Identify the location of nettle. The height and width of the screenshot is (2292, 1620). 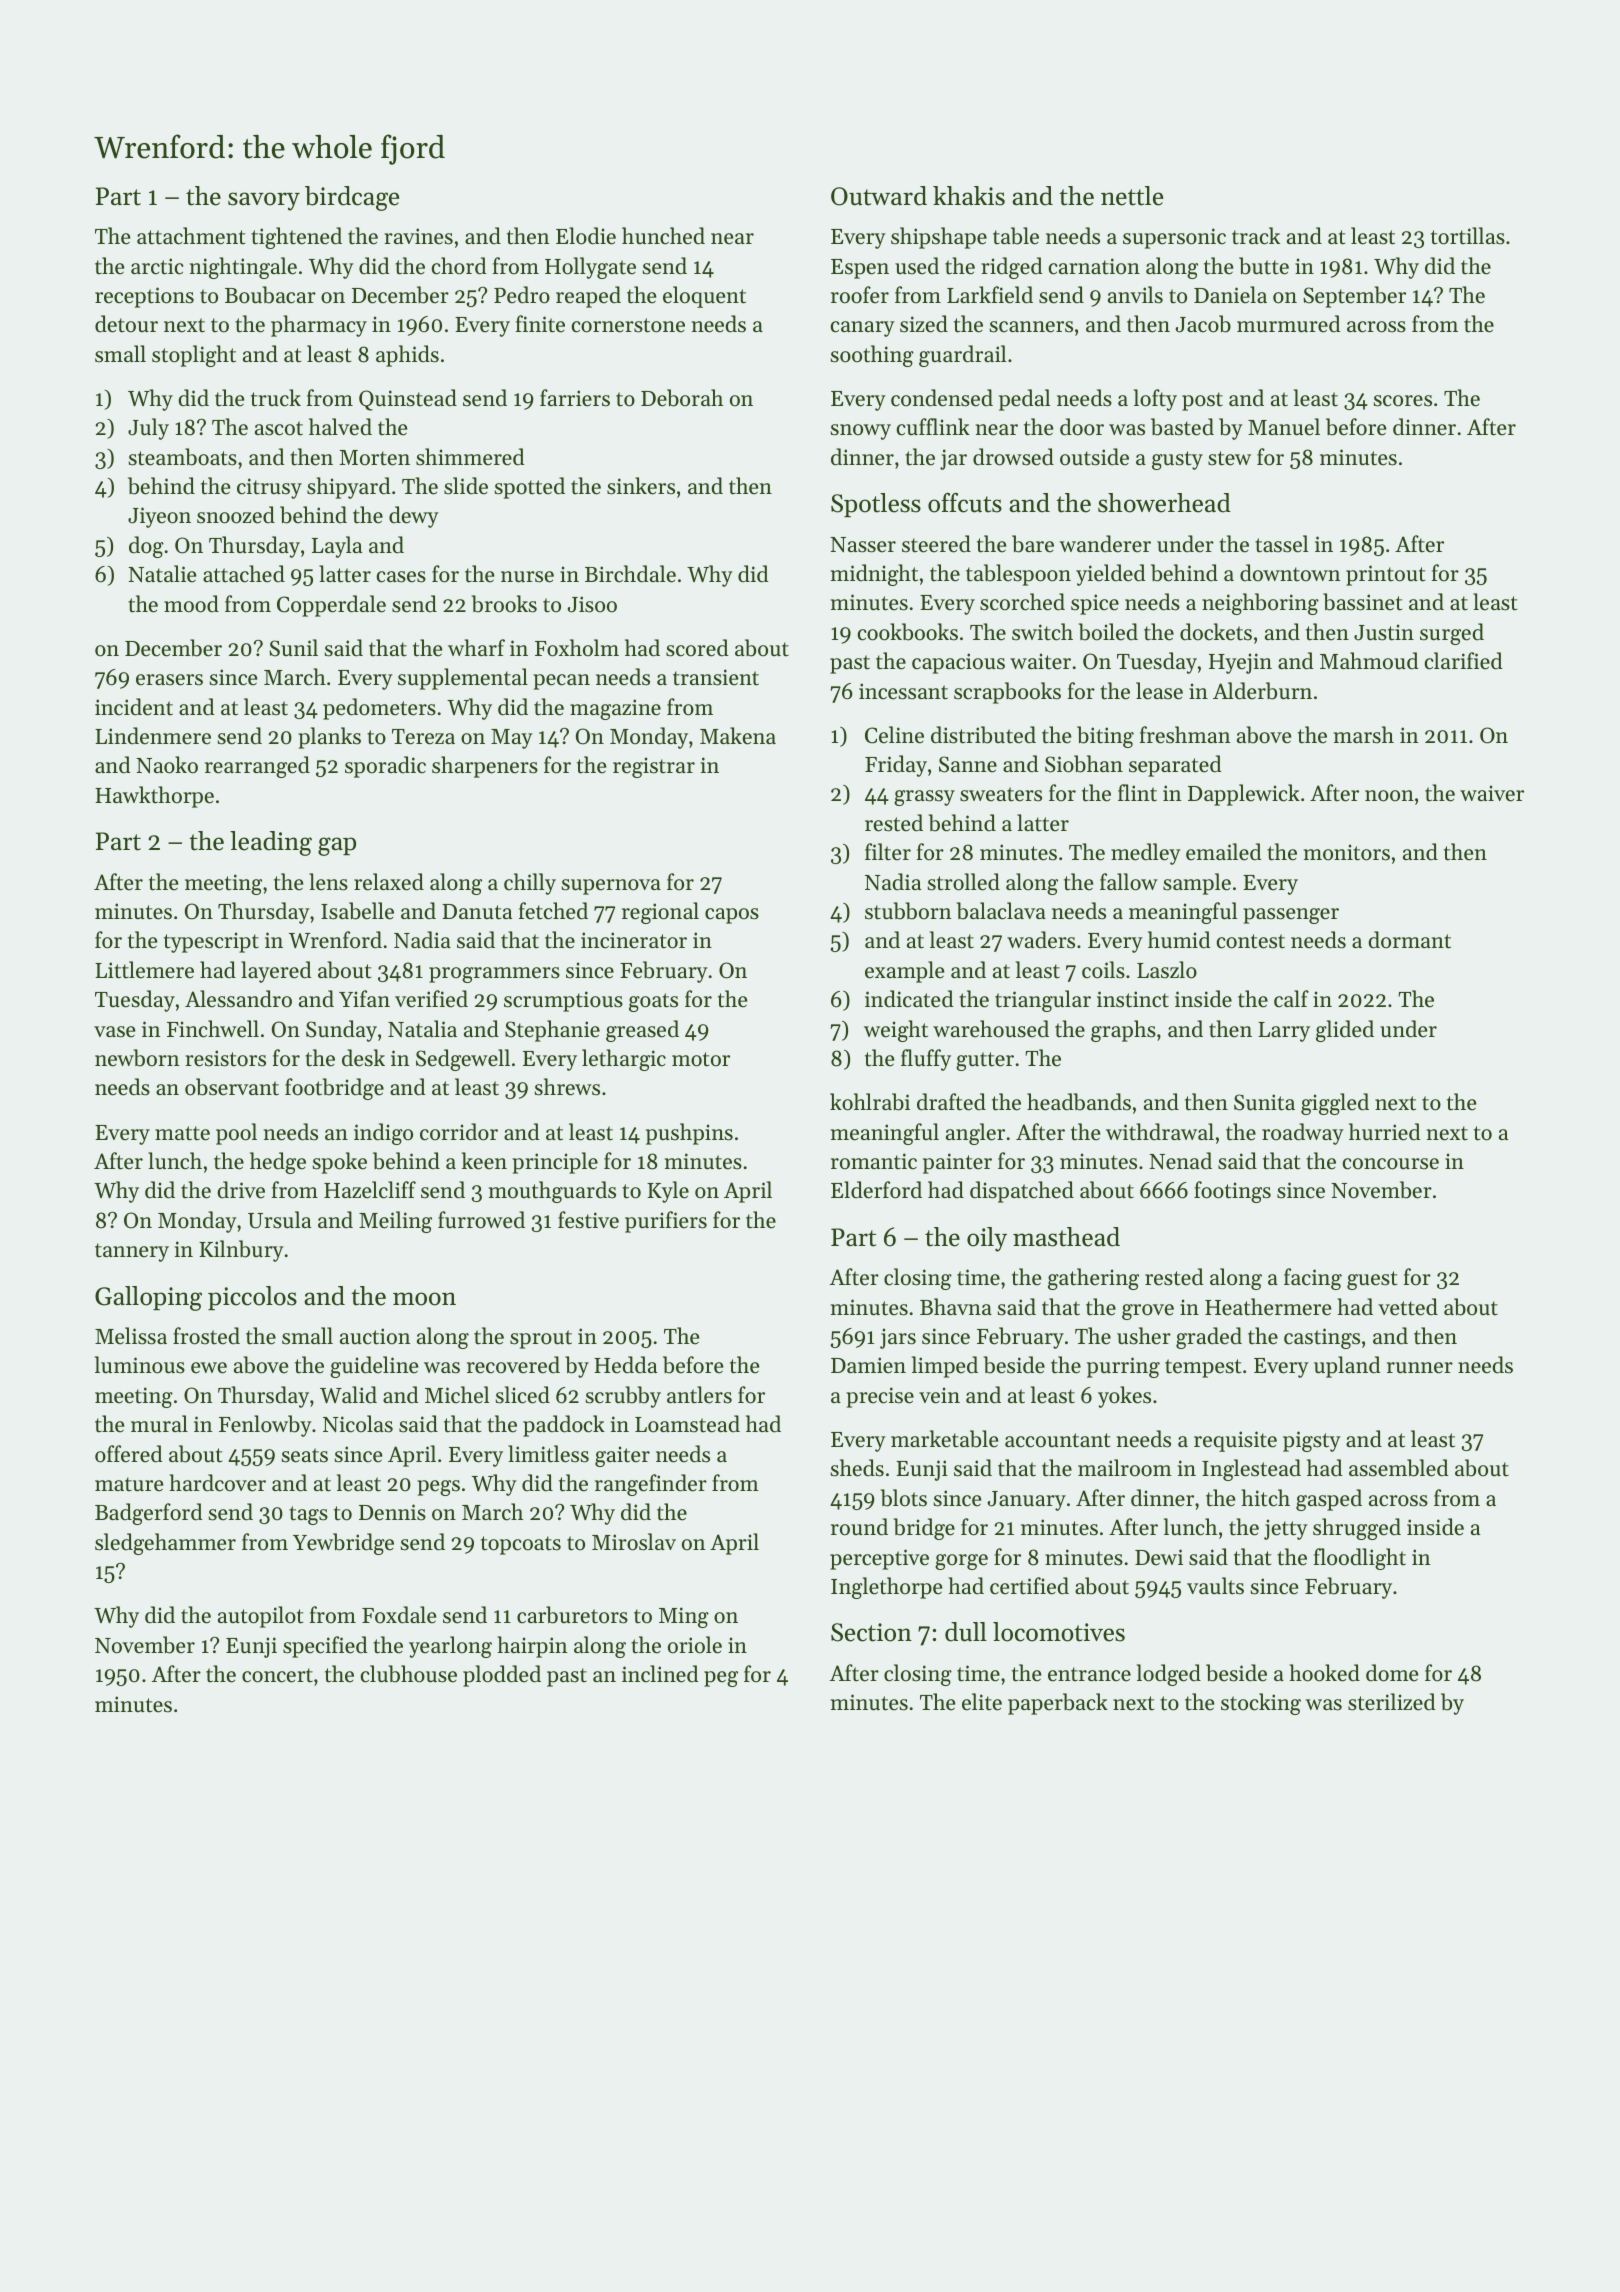
(1132, 196).
